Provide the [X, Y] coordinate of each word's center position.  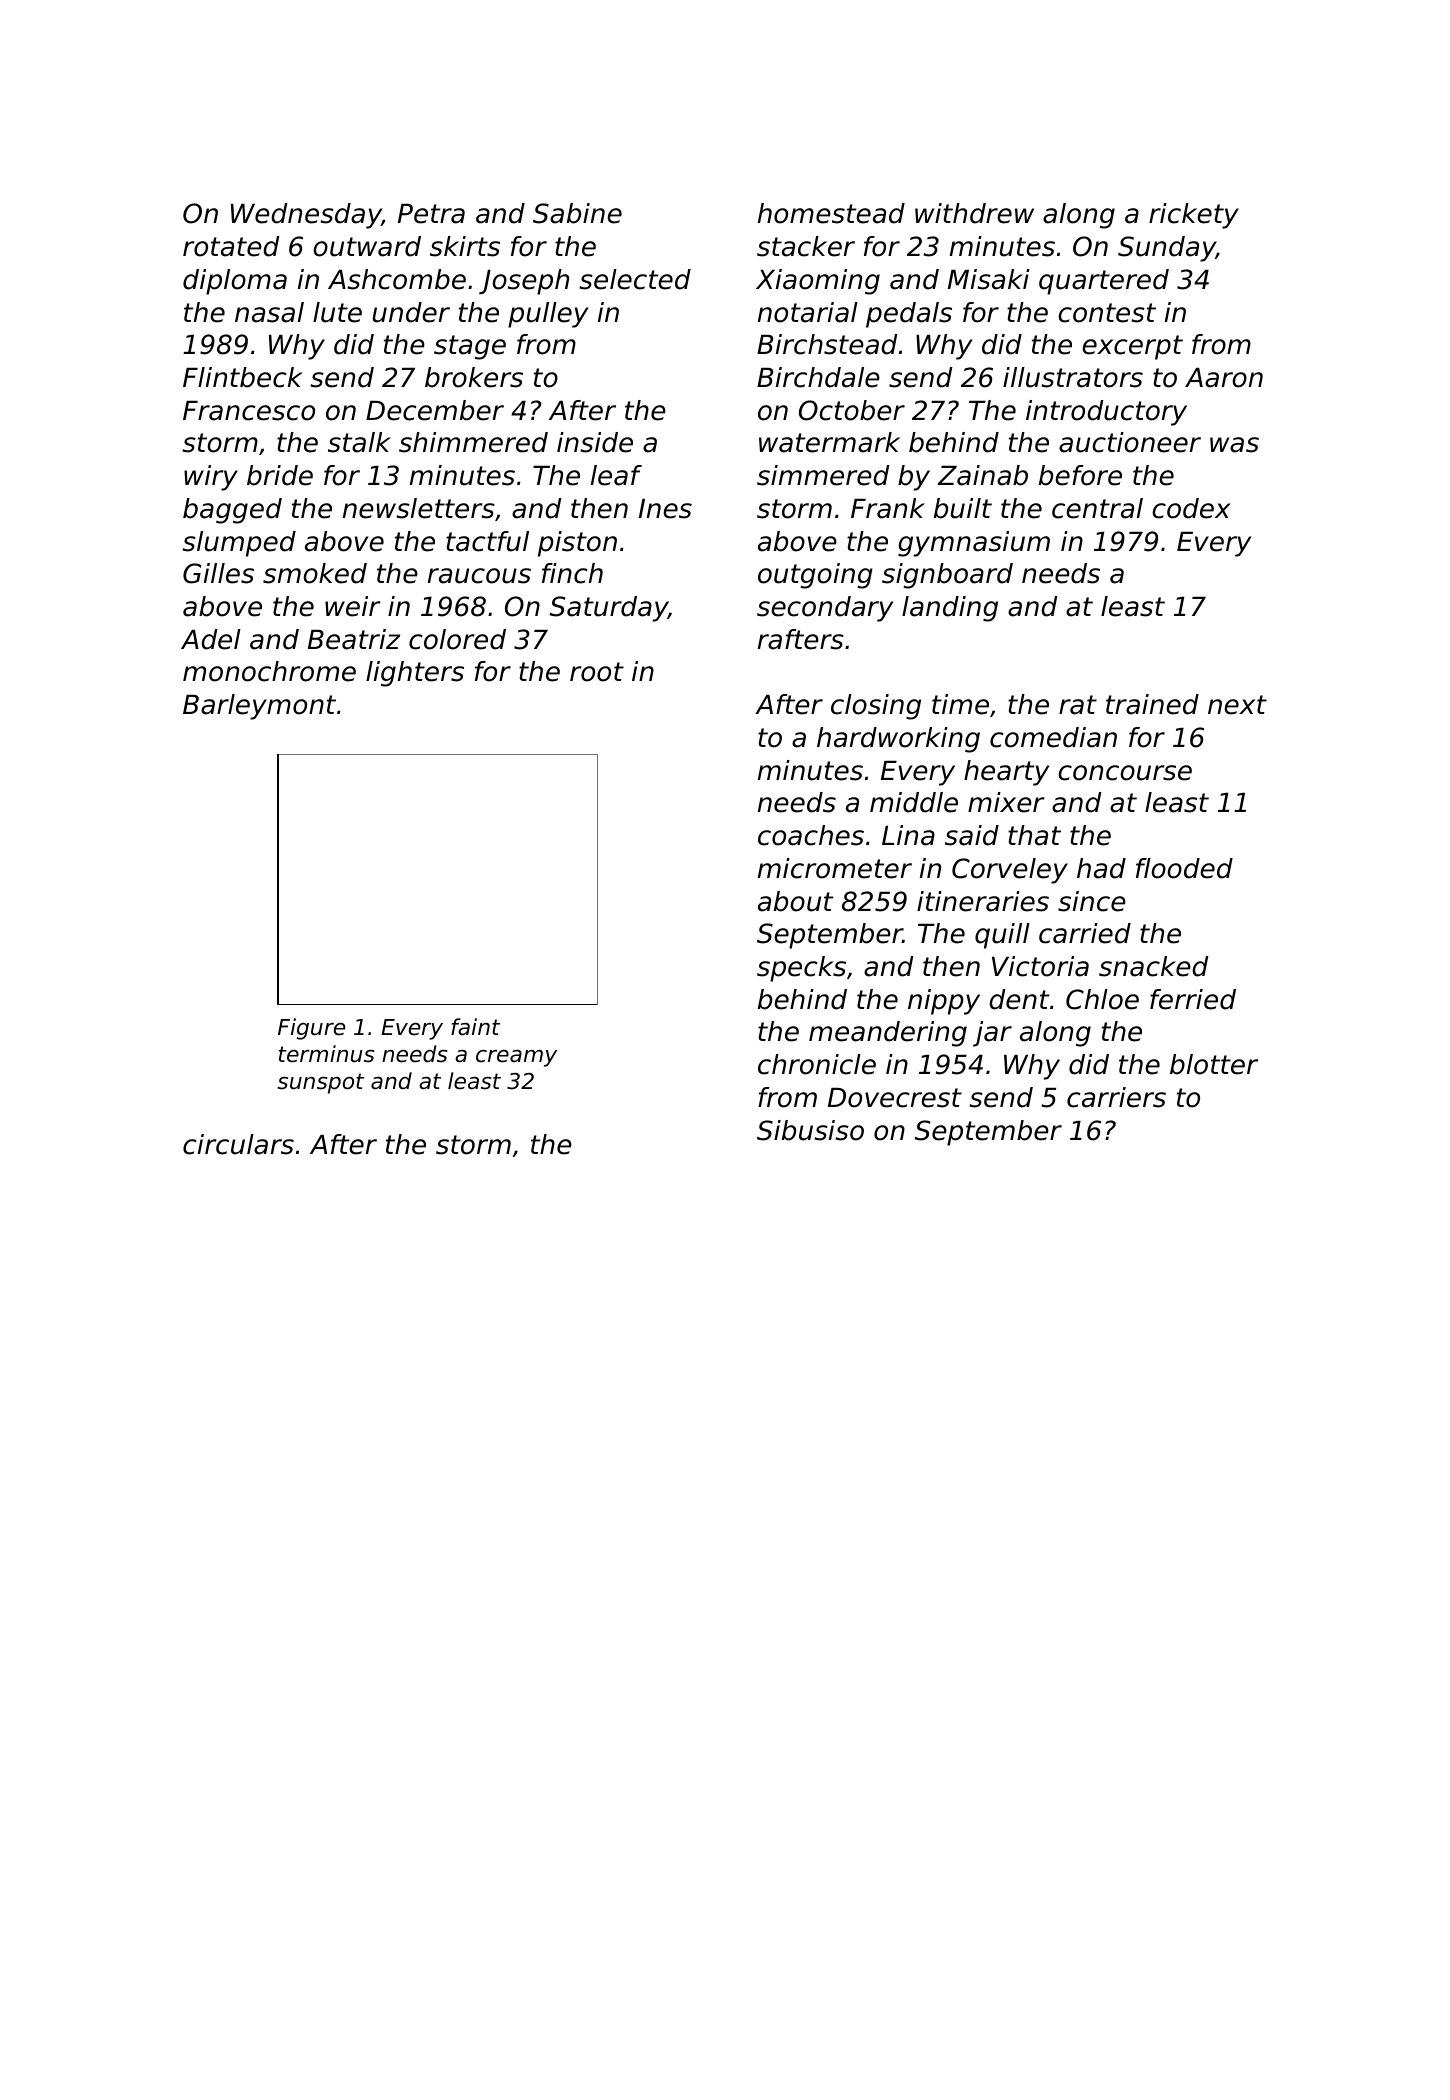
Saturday [609, 609]
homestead [831, 213]
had [1101, 868]
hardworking [898, 740]
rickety [1194, 216]
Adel [211, 639]
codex [1191, 508]
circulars [238, 1144]
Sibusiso [810, 1130]
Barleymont [259, 707]
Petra [431, 214]
